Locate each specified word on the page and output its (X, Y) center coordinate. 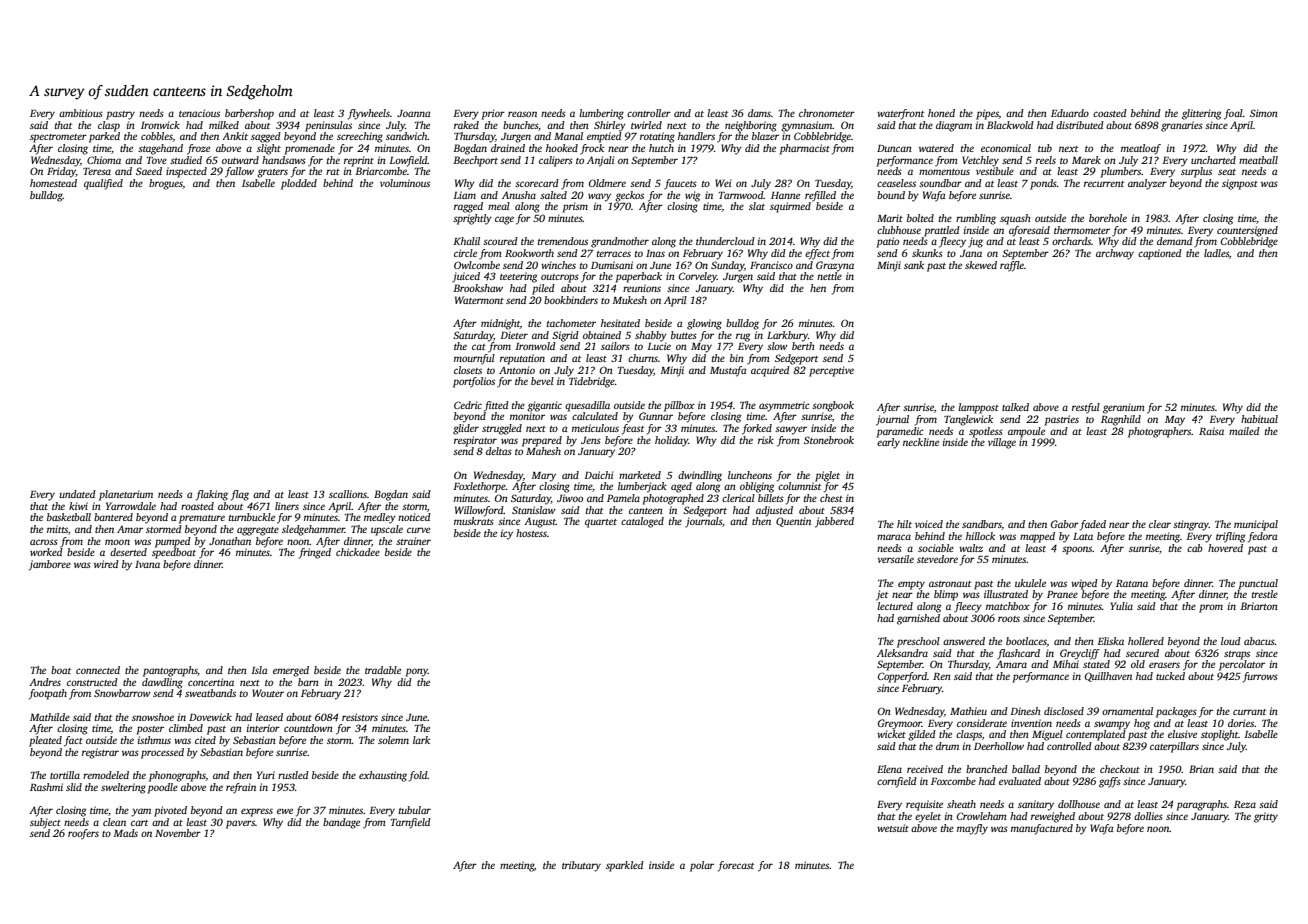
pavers (240, 824)
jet (882, 595)
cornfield (897, 782)
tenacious (199, 113)
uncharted (1213, 160)
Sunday (727, 266)
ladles (1216, 253)
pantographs (170, 671)
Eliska (1110, 641)
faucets (680, 184)
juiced (466, 277)
